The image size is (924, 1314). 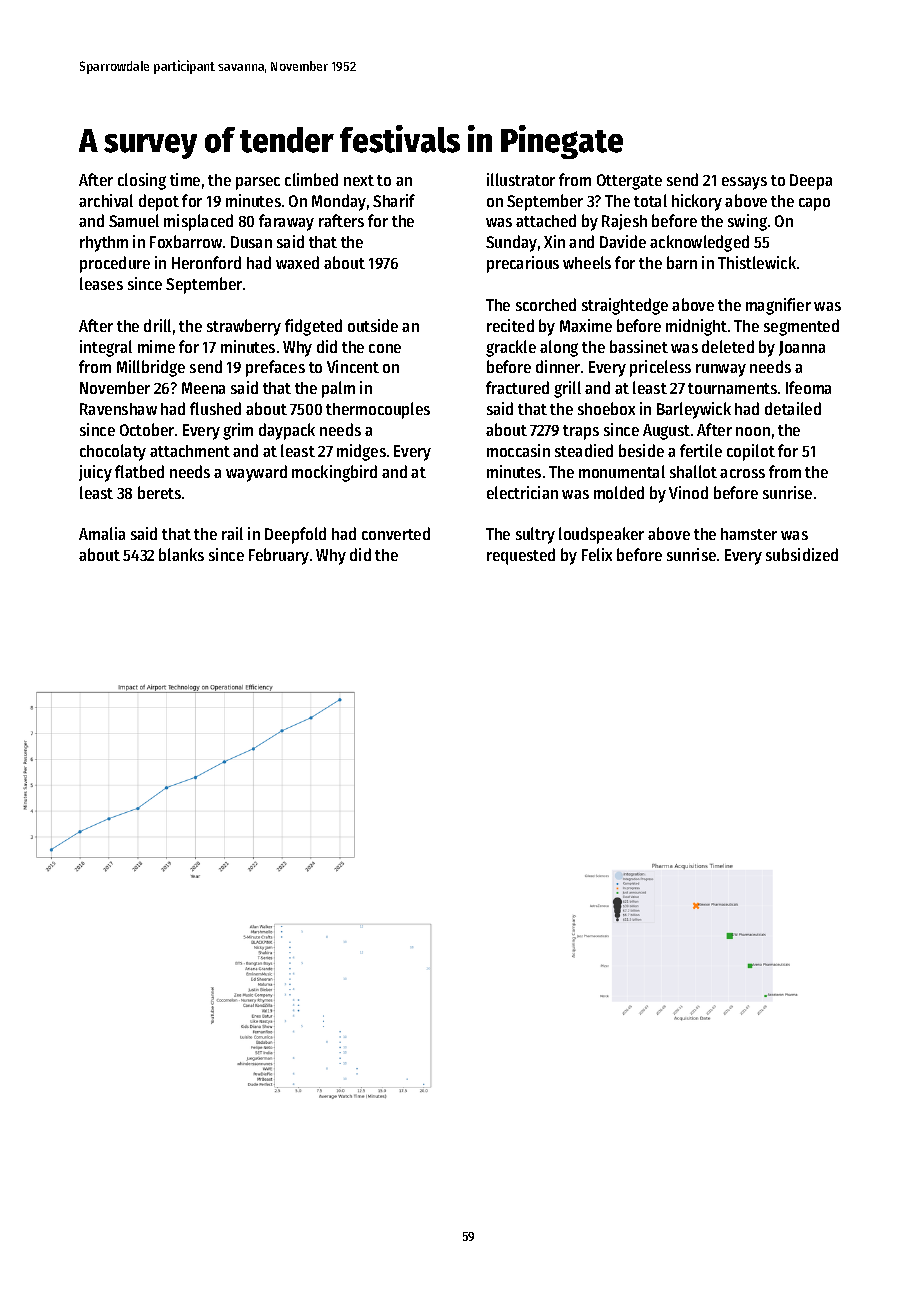 I want to click on Deepa, so click(x=811, y=182).
